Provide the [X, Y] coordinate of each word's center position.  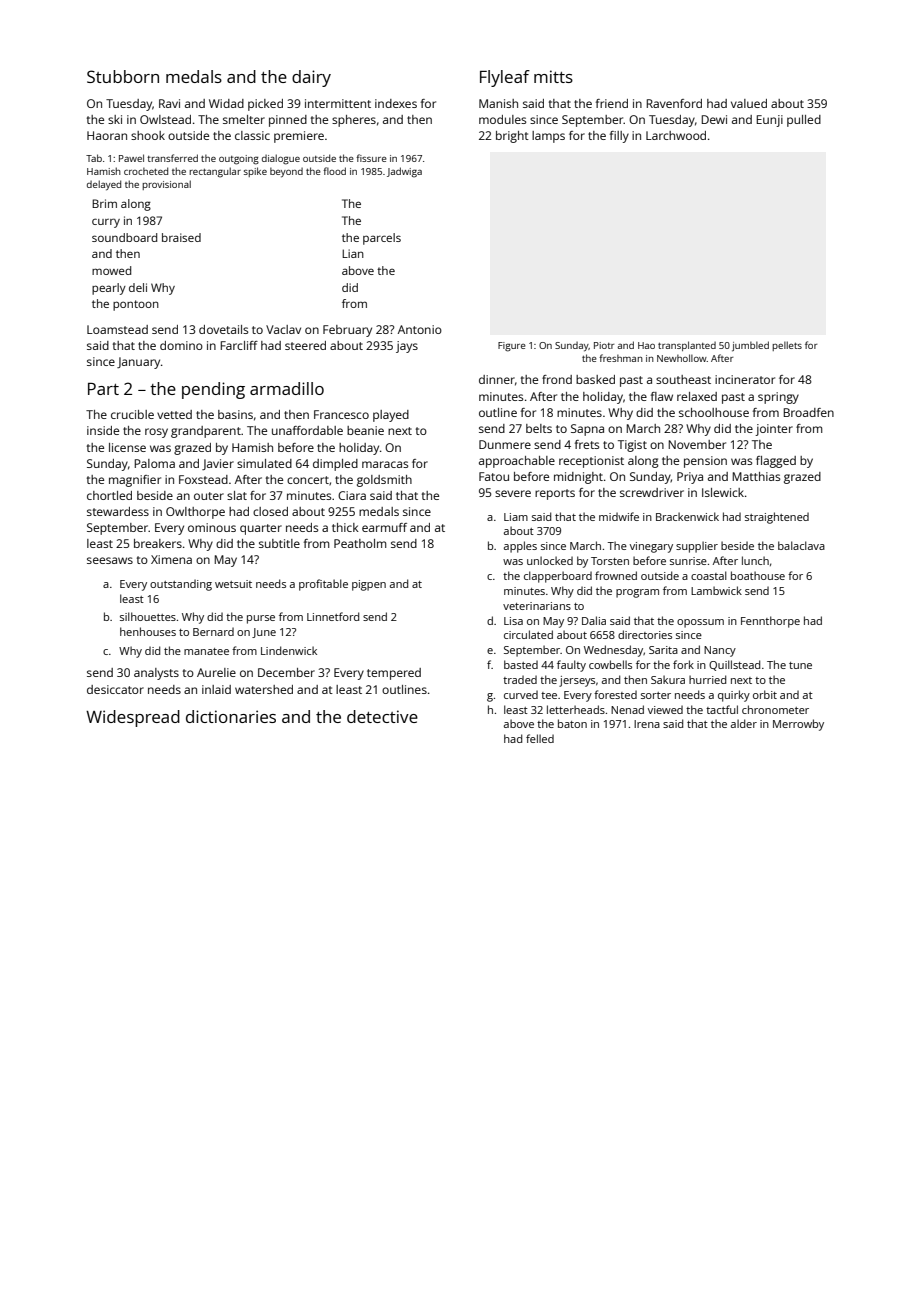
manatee [206, 651]
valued [749, 103]
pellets [787, 346]
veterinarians [537, 606]
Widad [226, 103]
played [391, 416]
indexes [396, 103]
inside [103, 430]
